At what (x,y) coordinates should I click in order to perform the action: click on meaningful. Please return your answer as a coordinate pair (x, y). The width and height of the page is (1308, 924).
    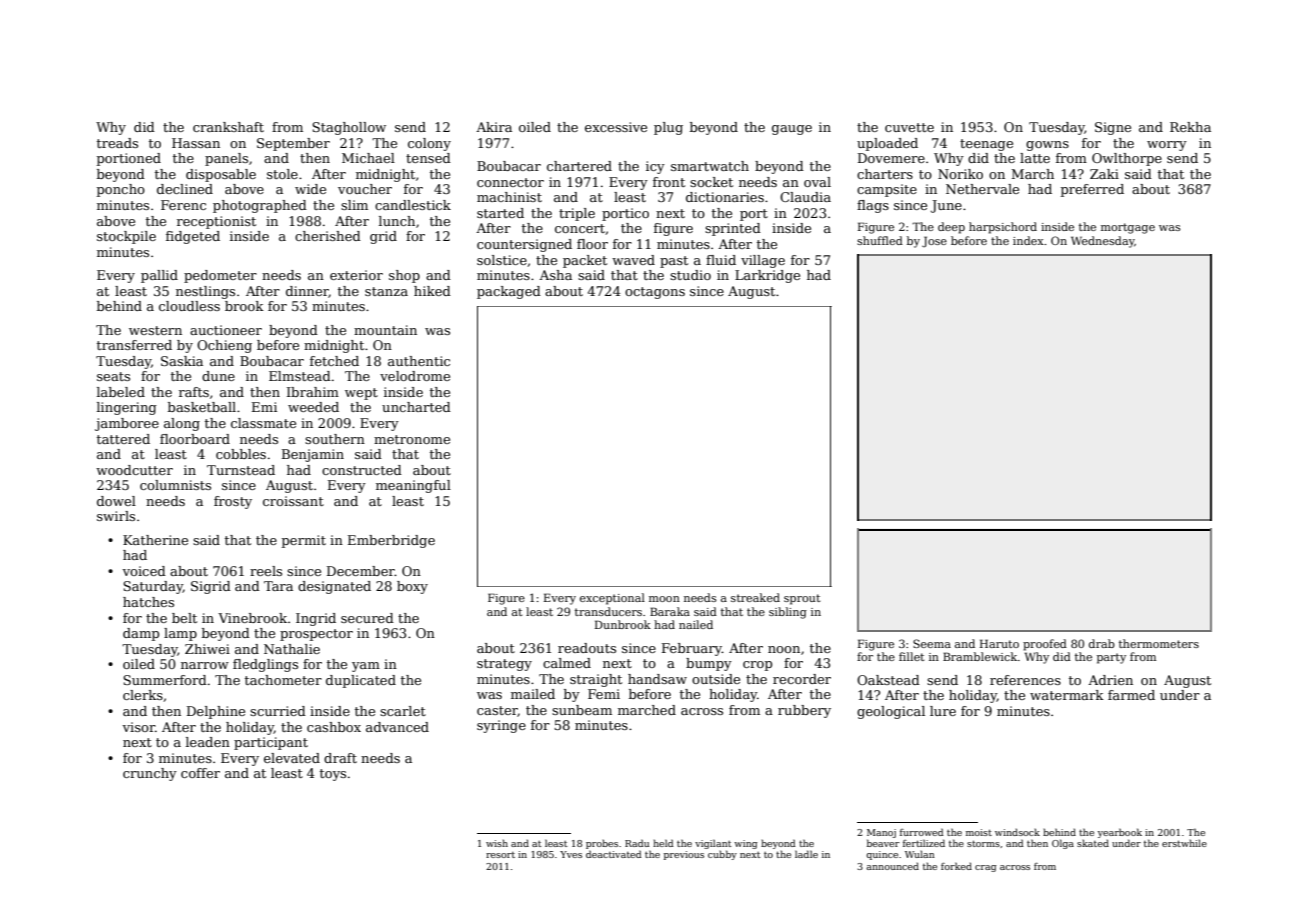
    Looking at the image, I should click on (413, 486).
